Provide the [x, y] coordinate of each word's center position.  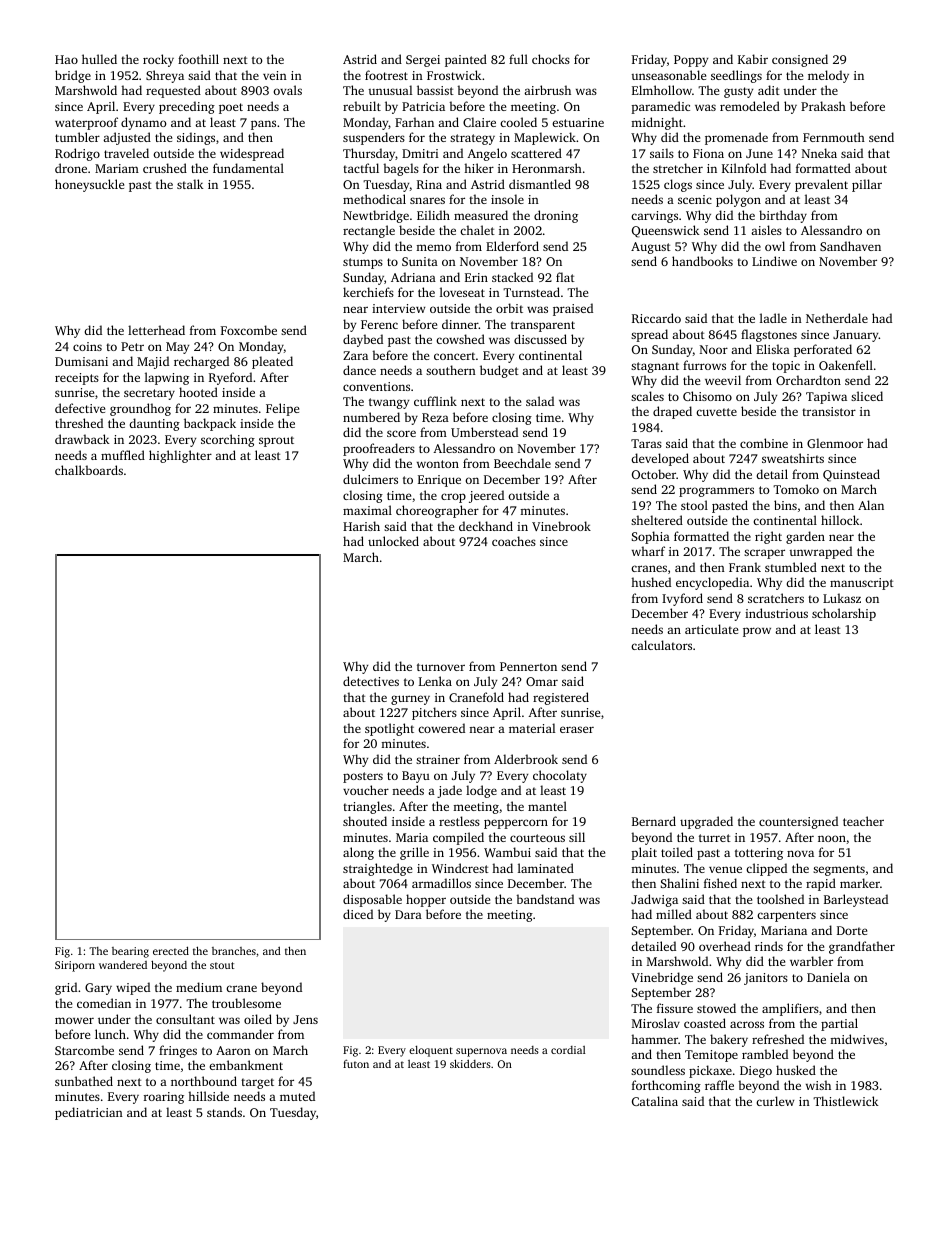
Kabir [753, 59]
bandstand [545, 899]
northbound [204, 1081]
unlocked [393, 541]
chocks [551, 59]
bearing [130, 952]
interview [398, 308]
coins [87, 346]
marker [860, 883]
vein [275, 75]
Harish [361, 526]
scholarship [844, 614]
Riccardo [656, 318]
